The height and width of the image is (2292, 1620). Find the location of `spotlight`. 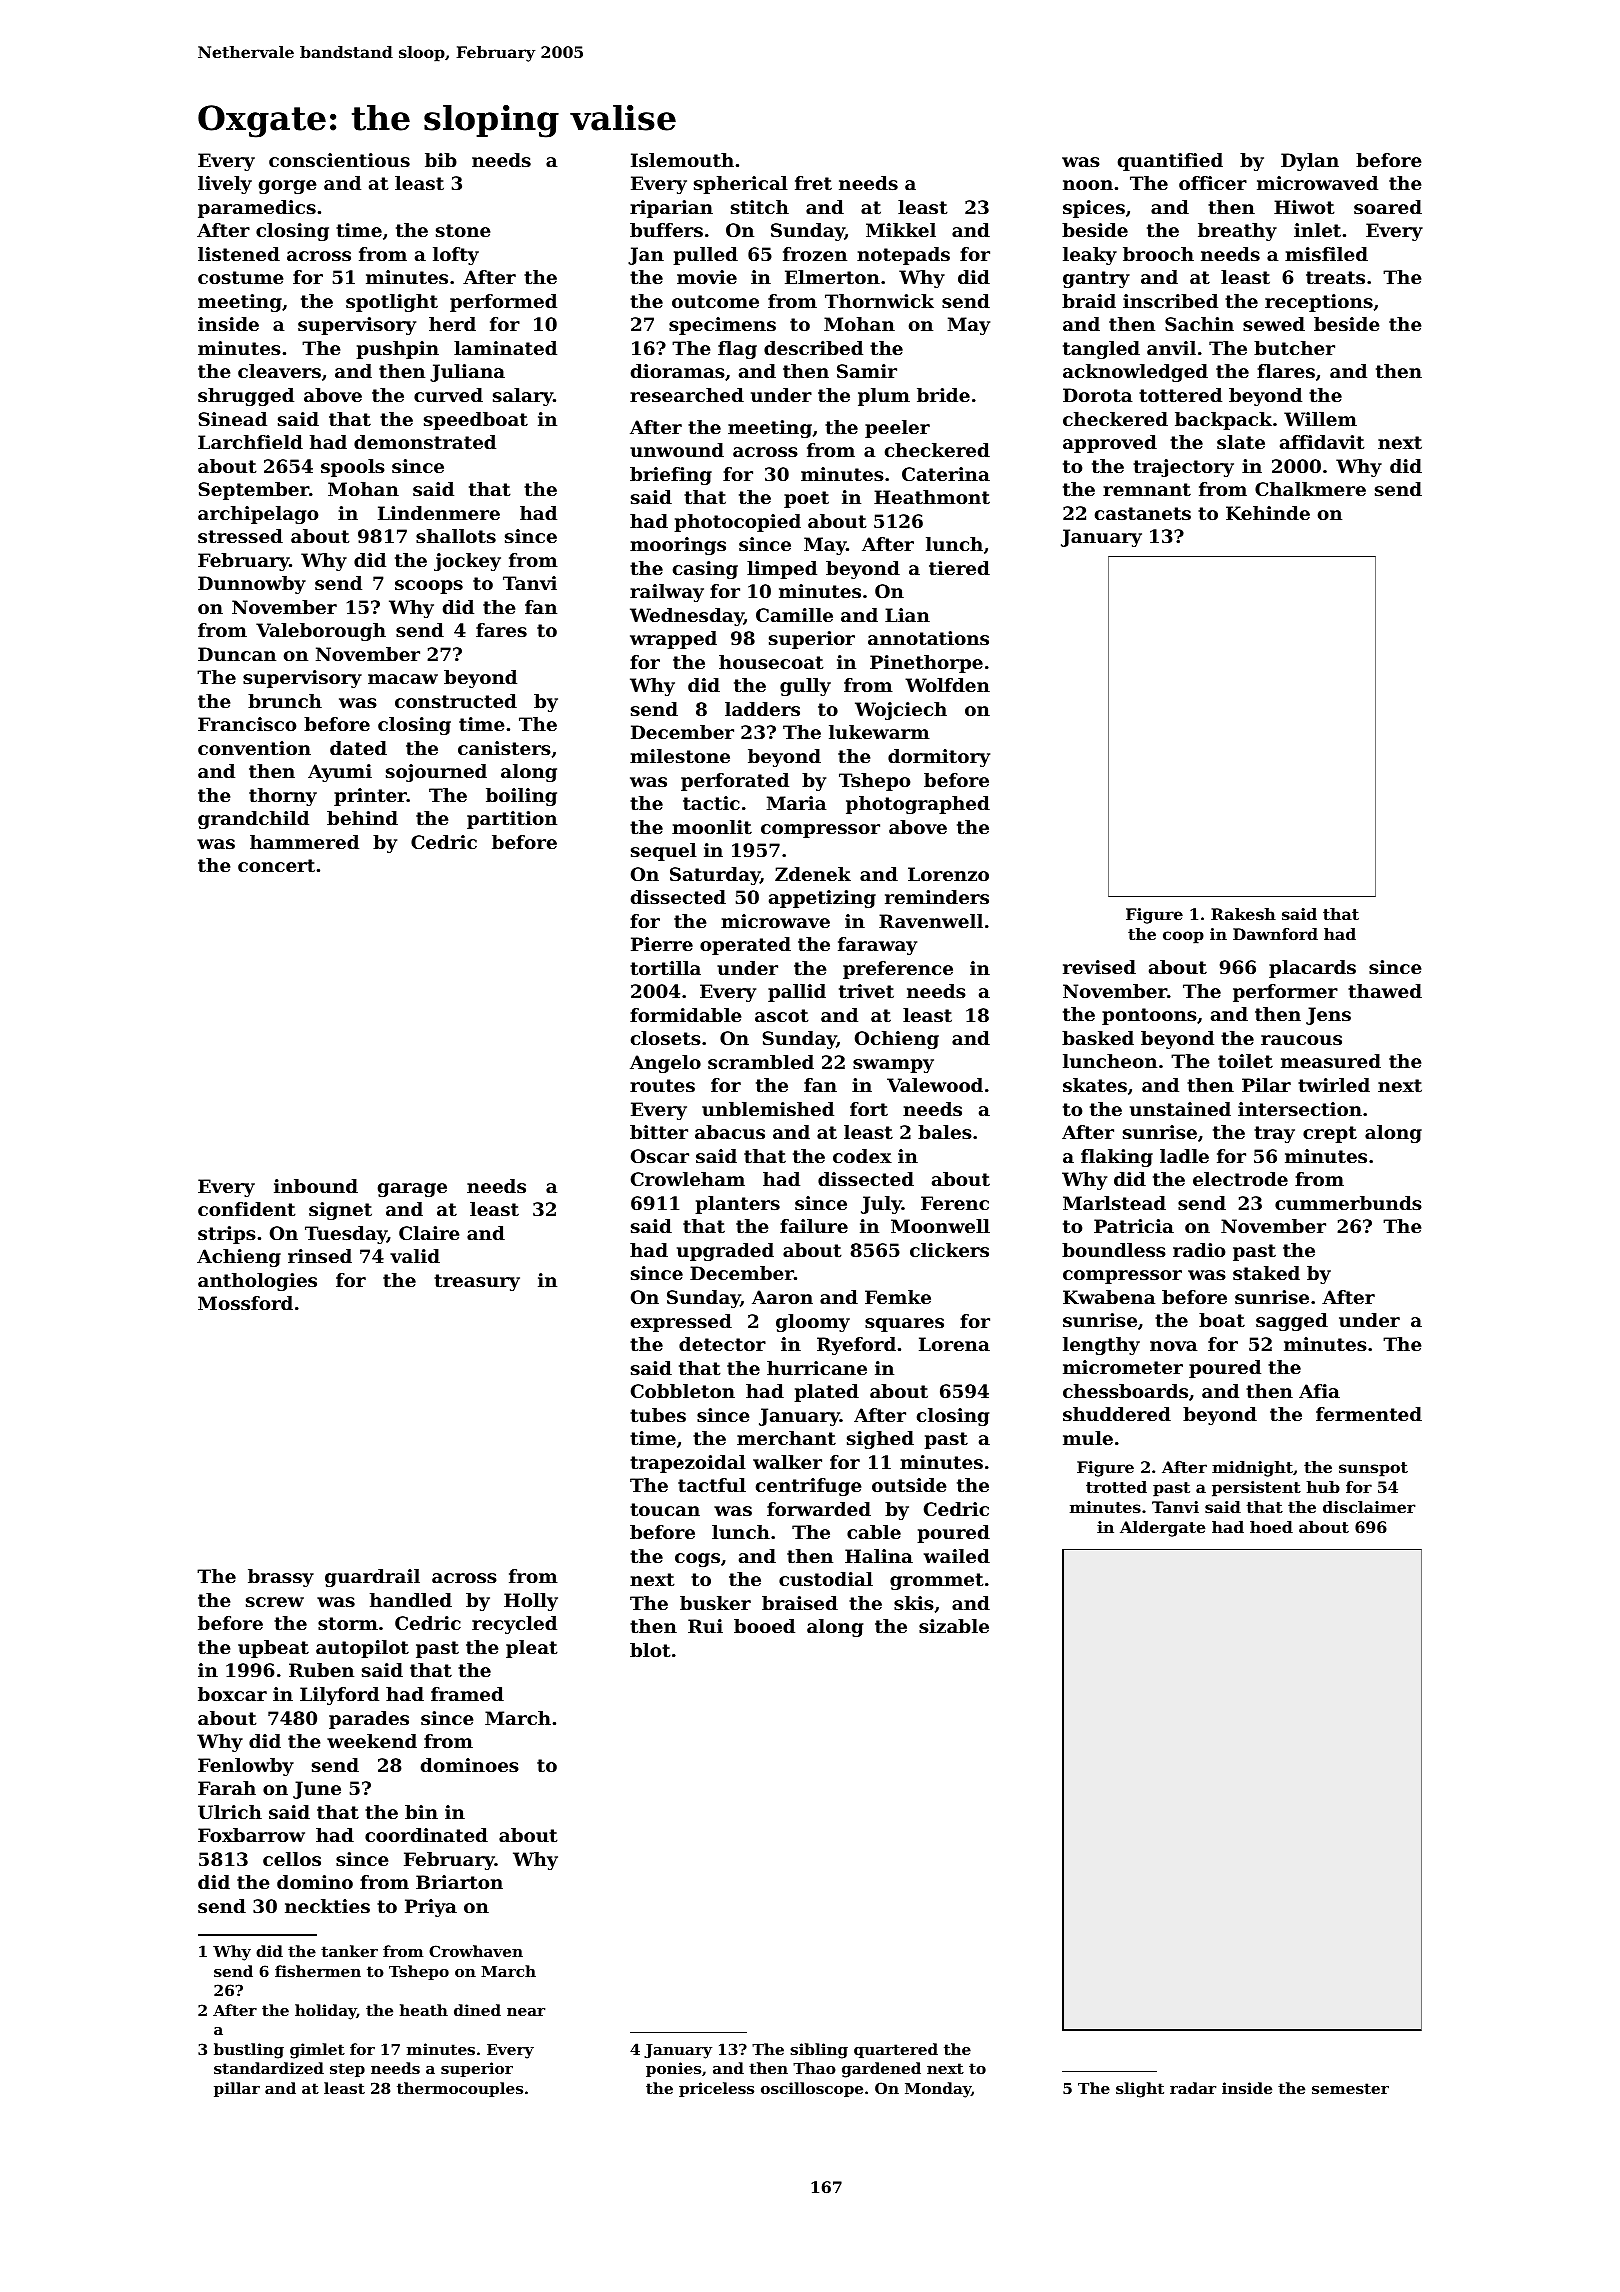

spotlight is located at coordinates (392, 303).
